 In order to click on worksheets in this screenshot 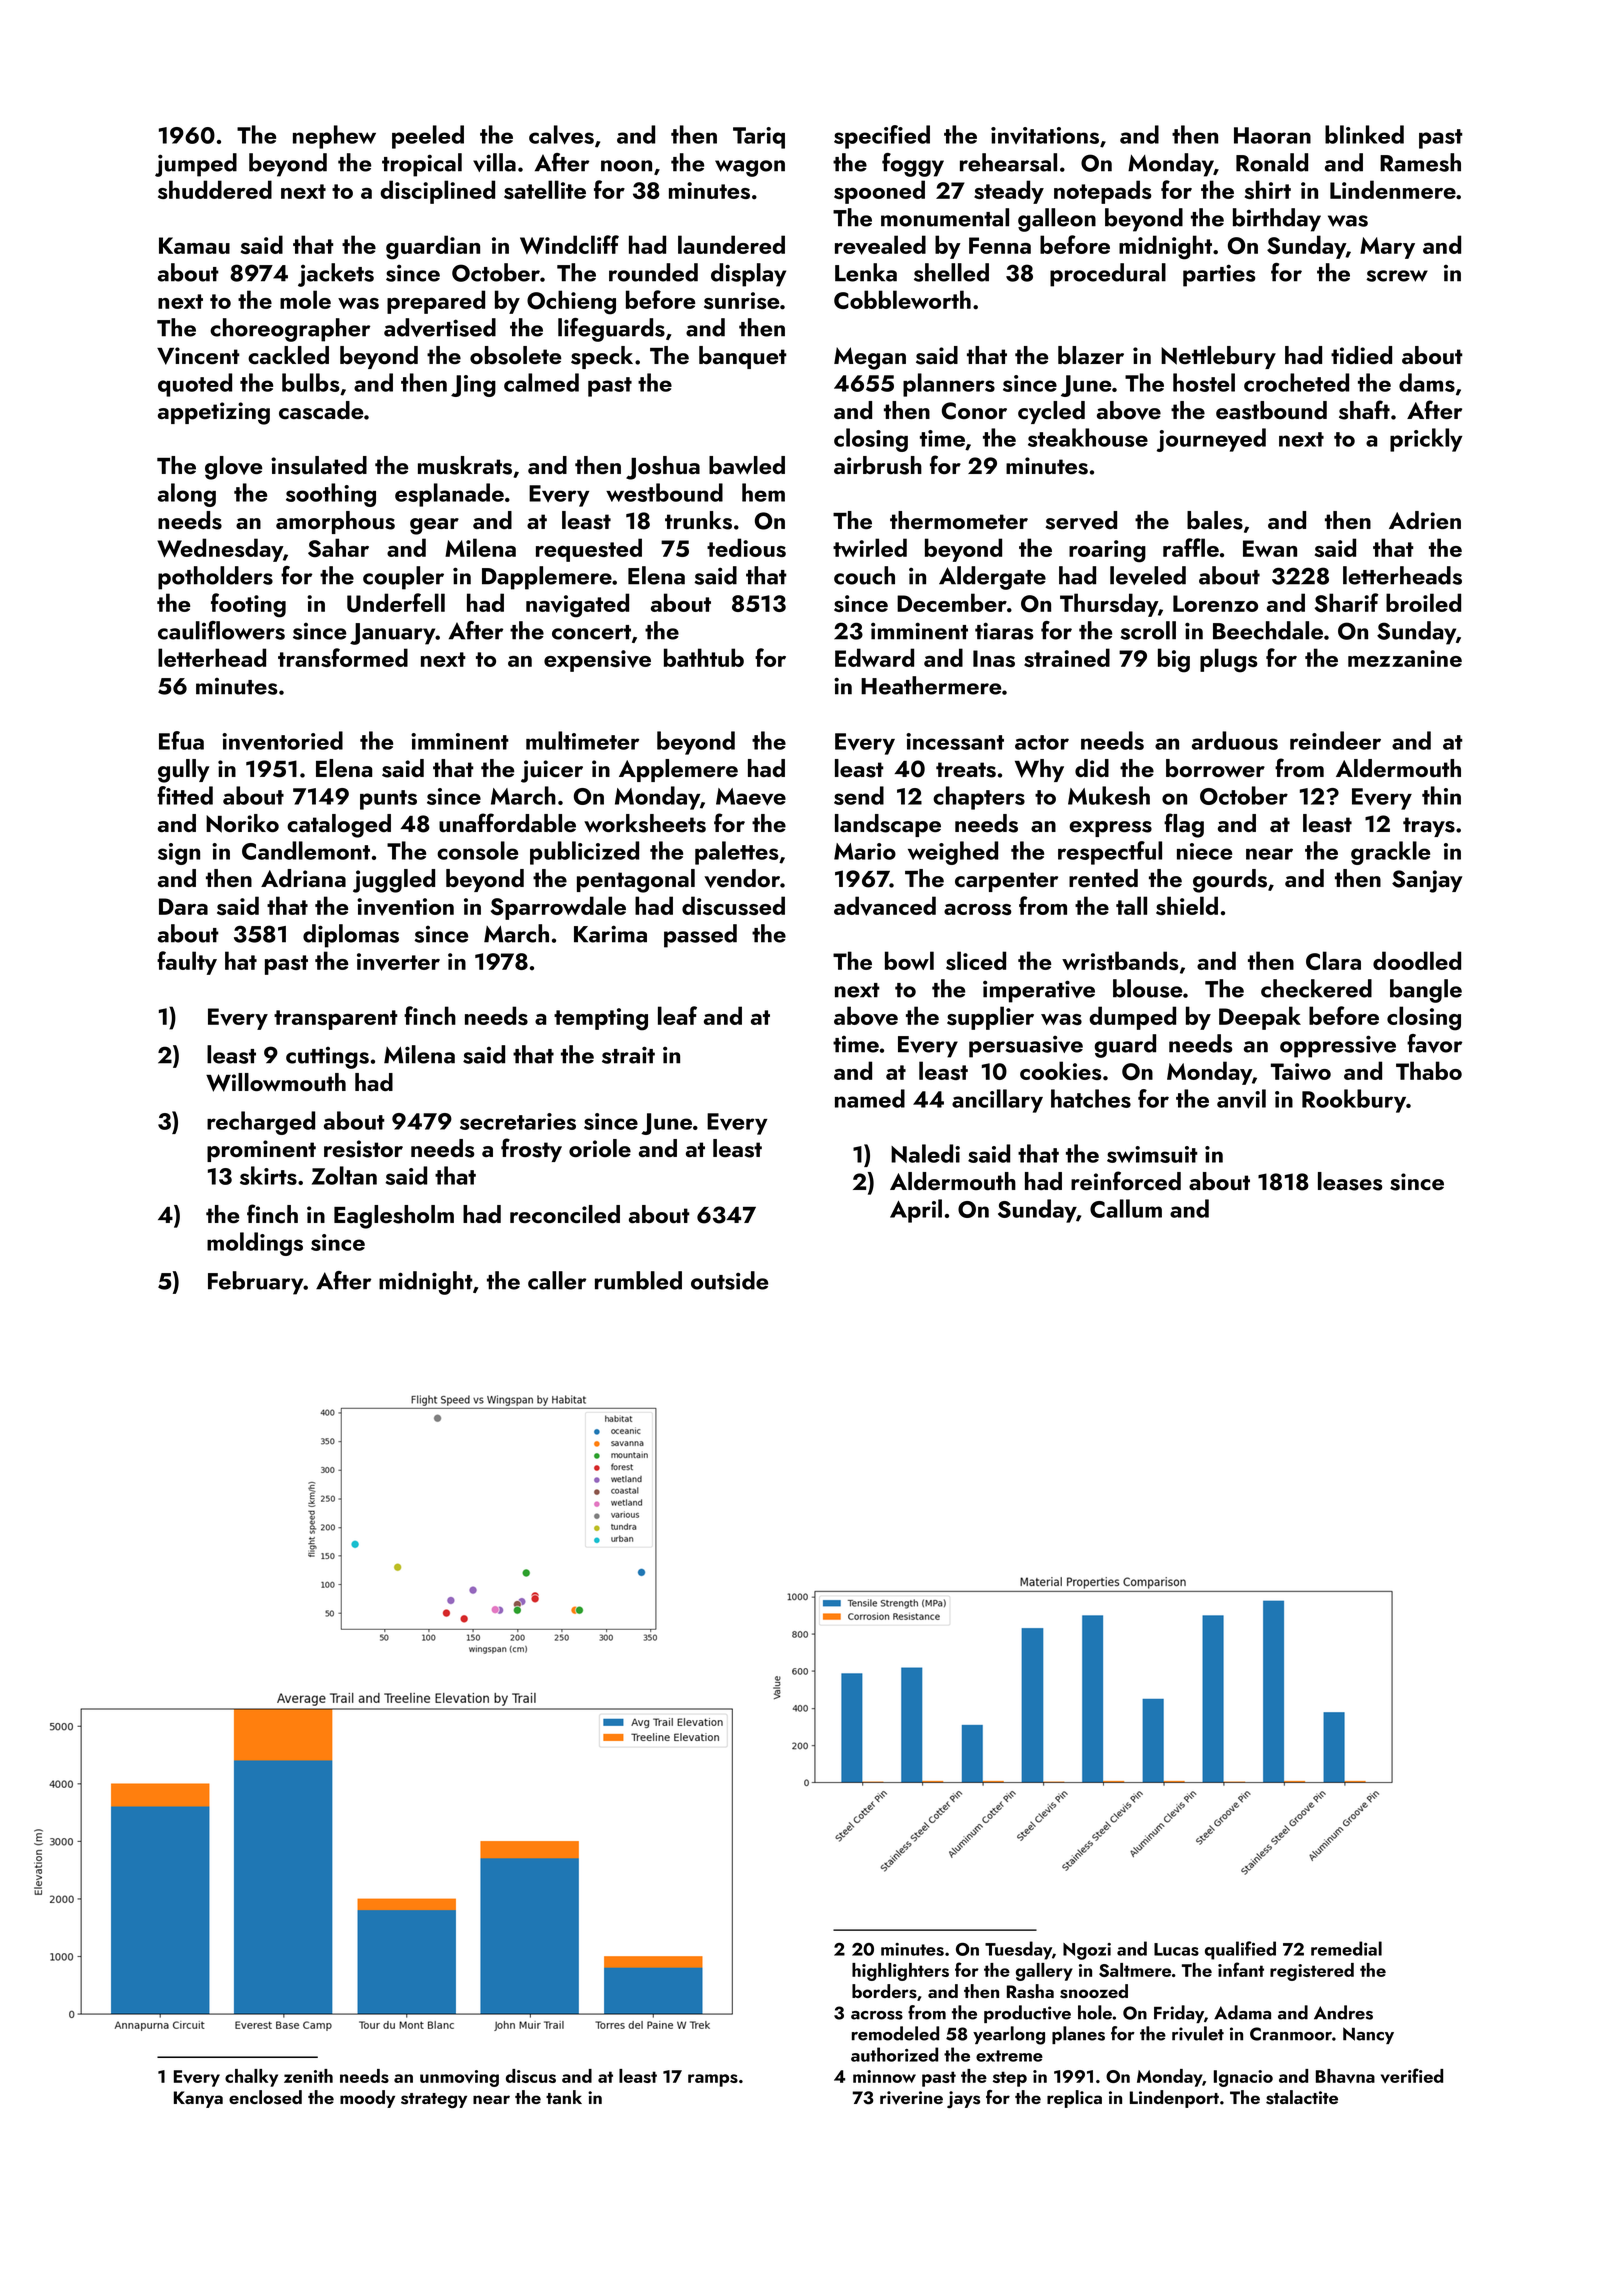, I will do `click(645, 823)`.
